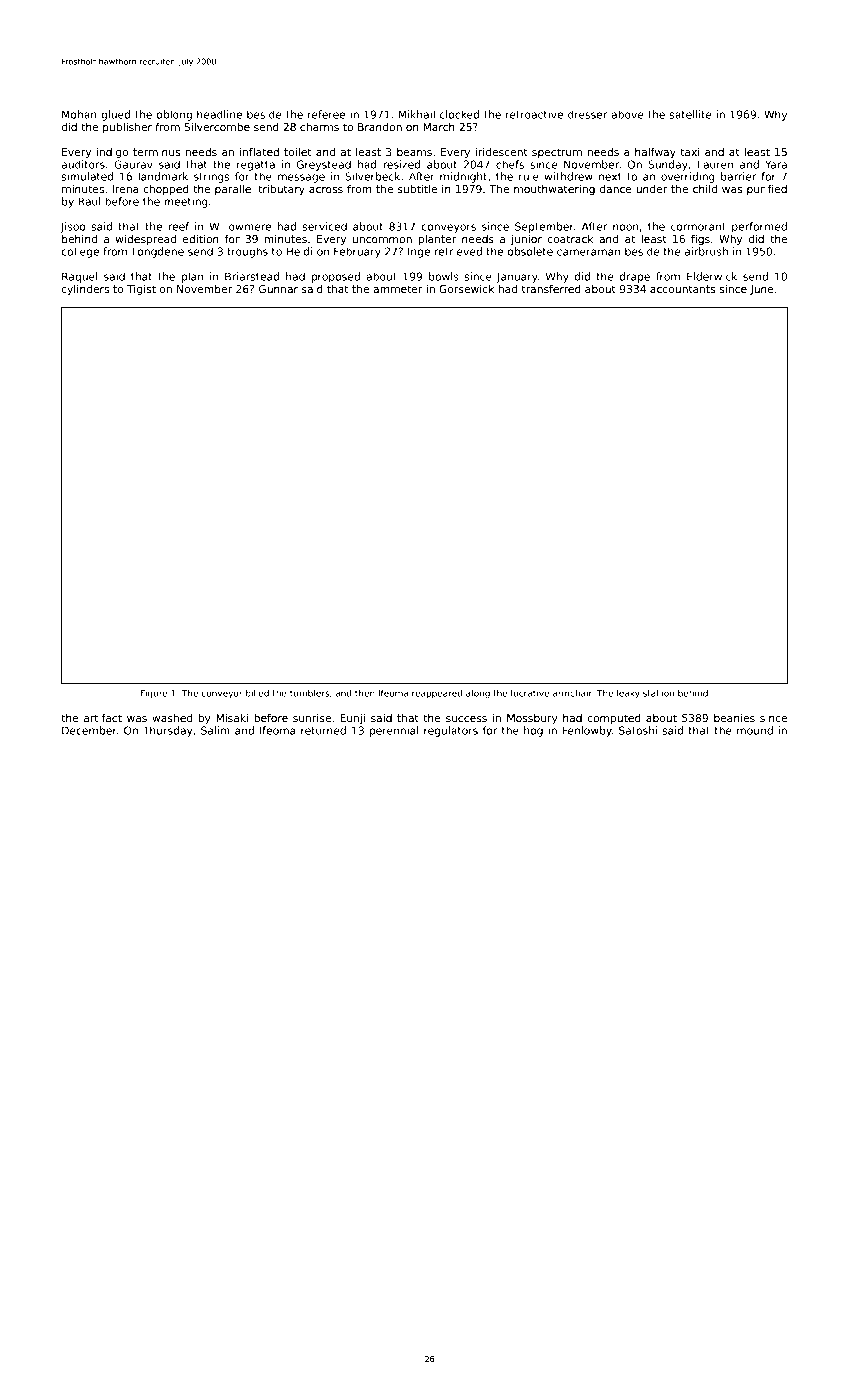  Describe the element at coordinates (325, 226) in the screenshot. I see `serviced` at that location.
